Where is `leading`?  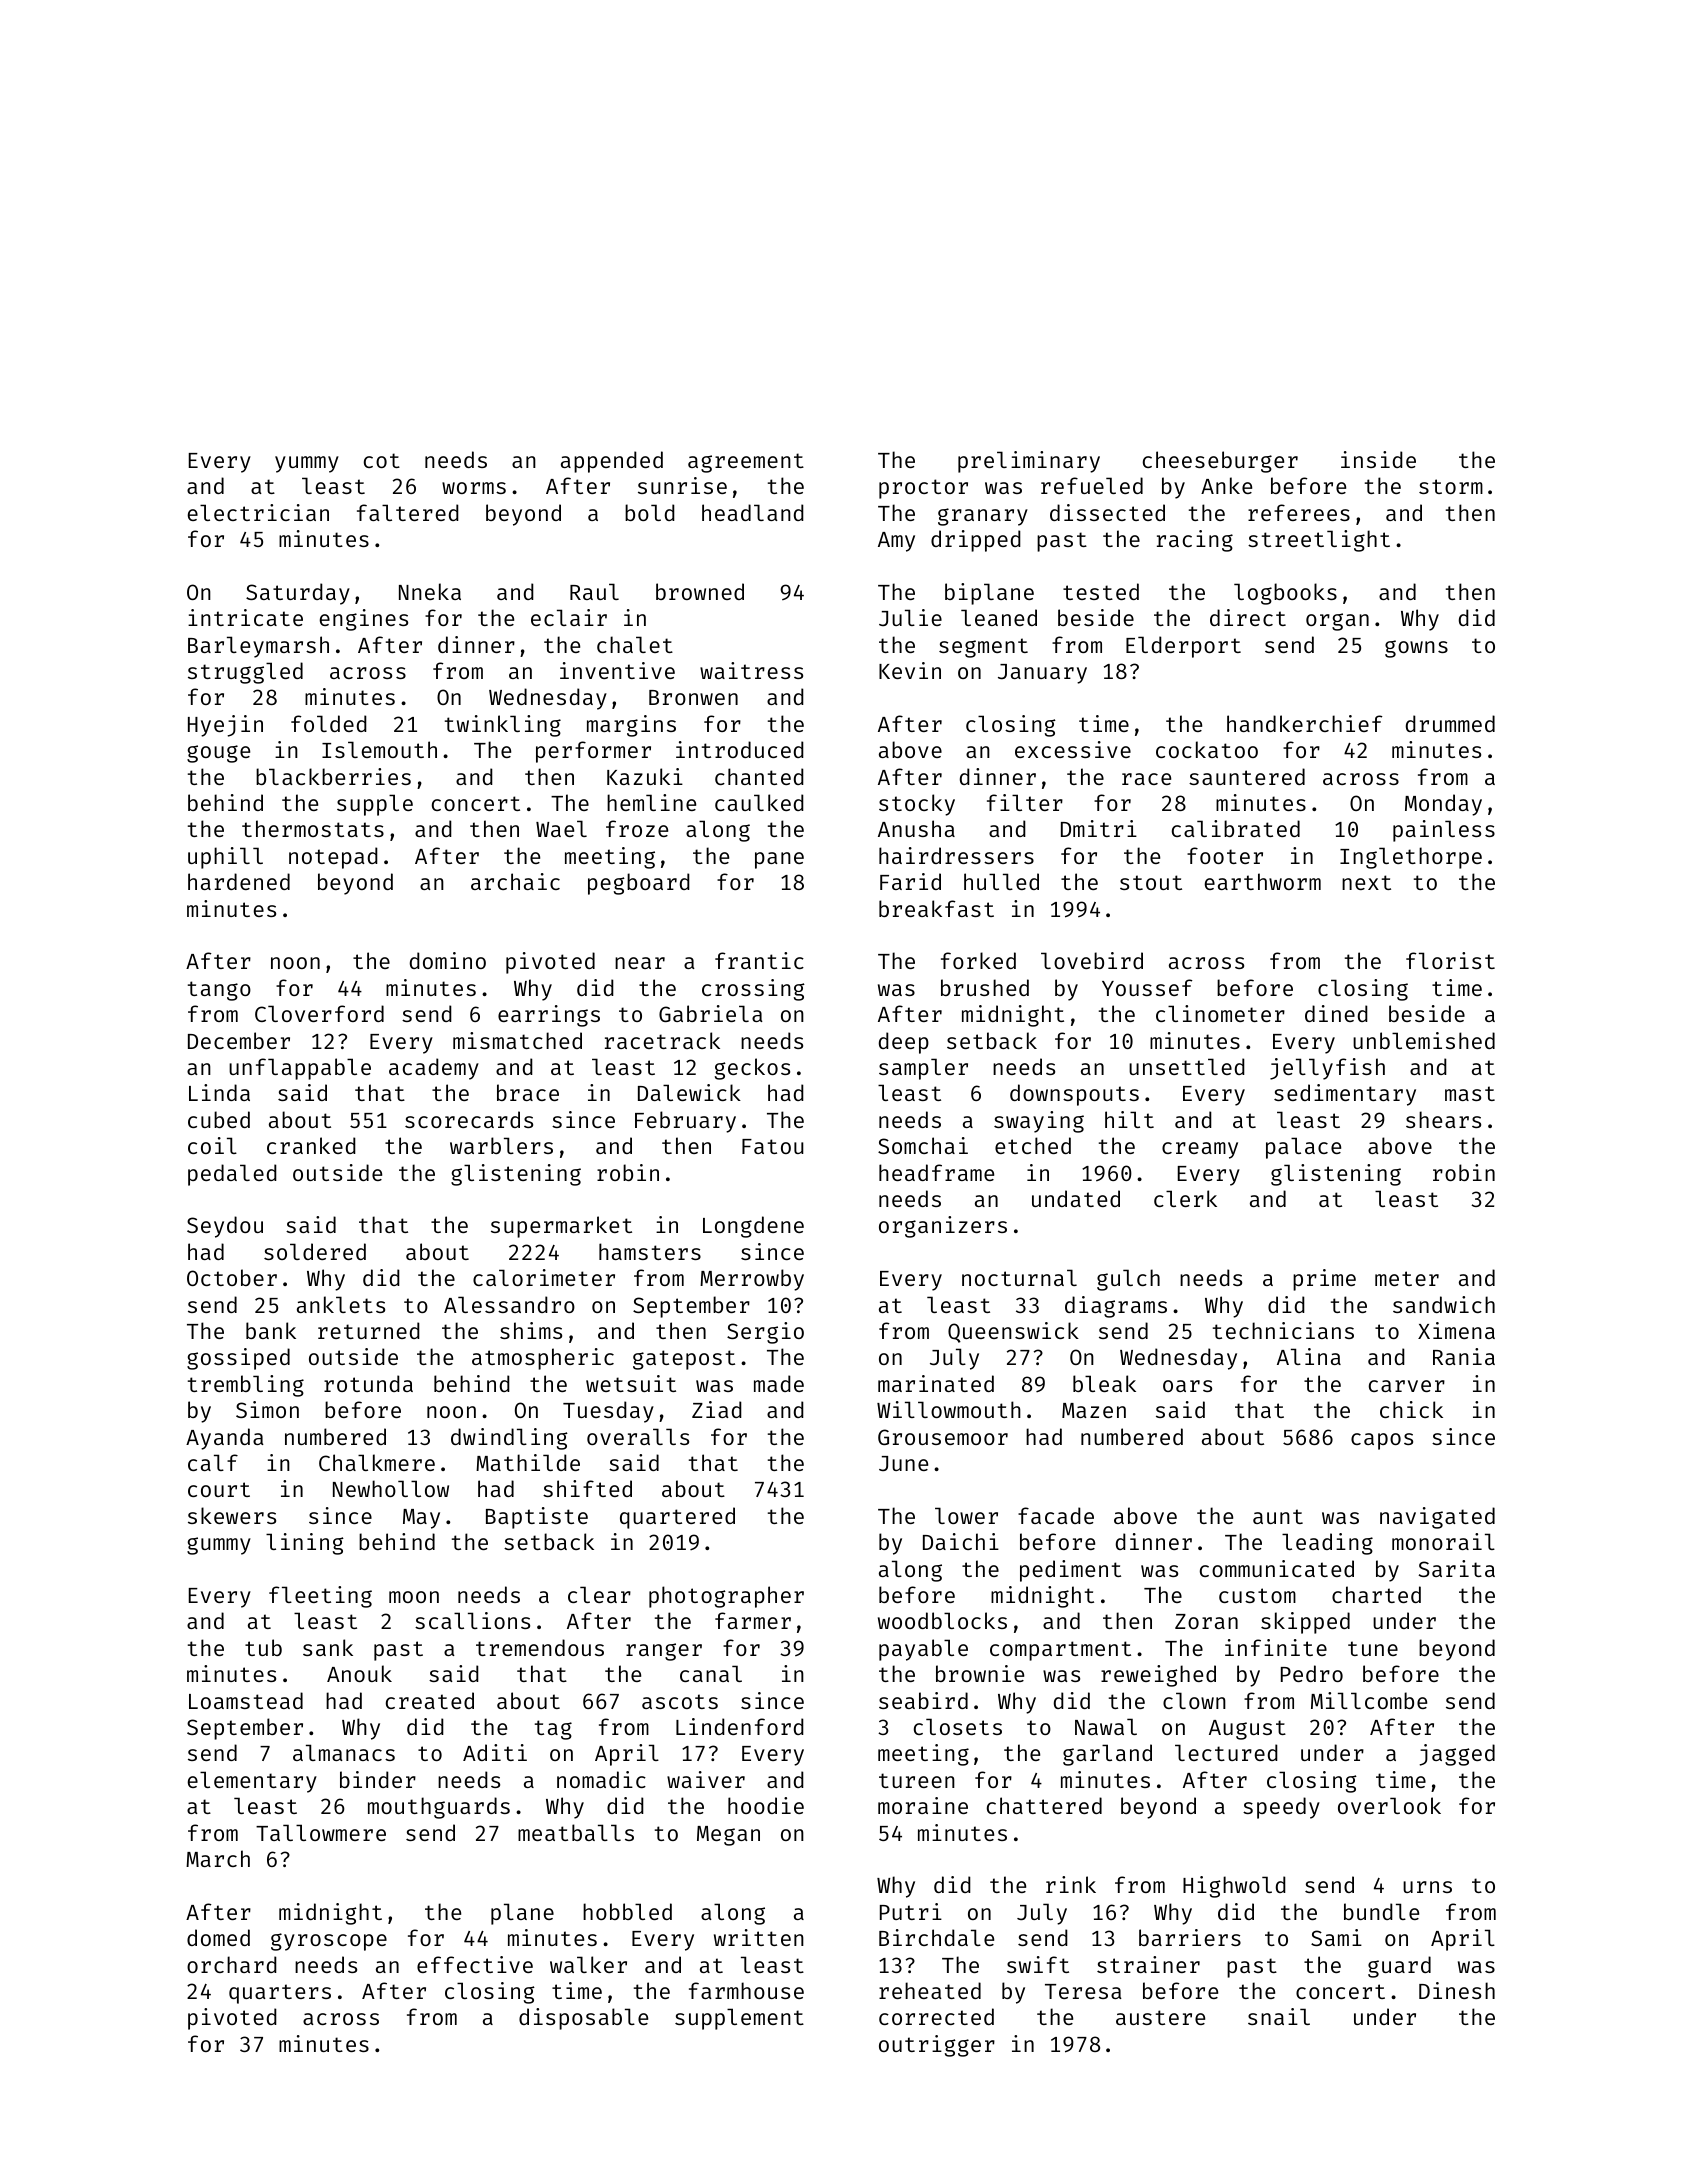
leading is located at coordinates (1327, 1544).
